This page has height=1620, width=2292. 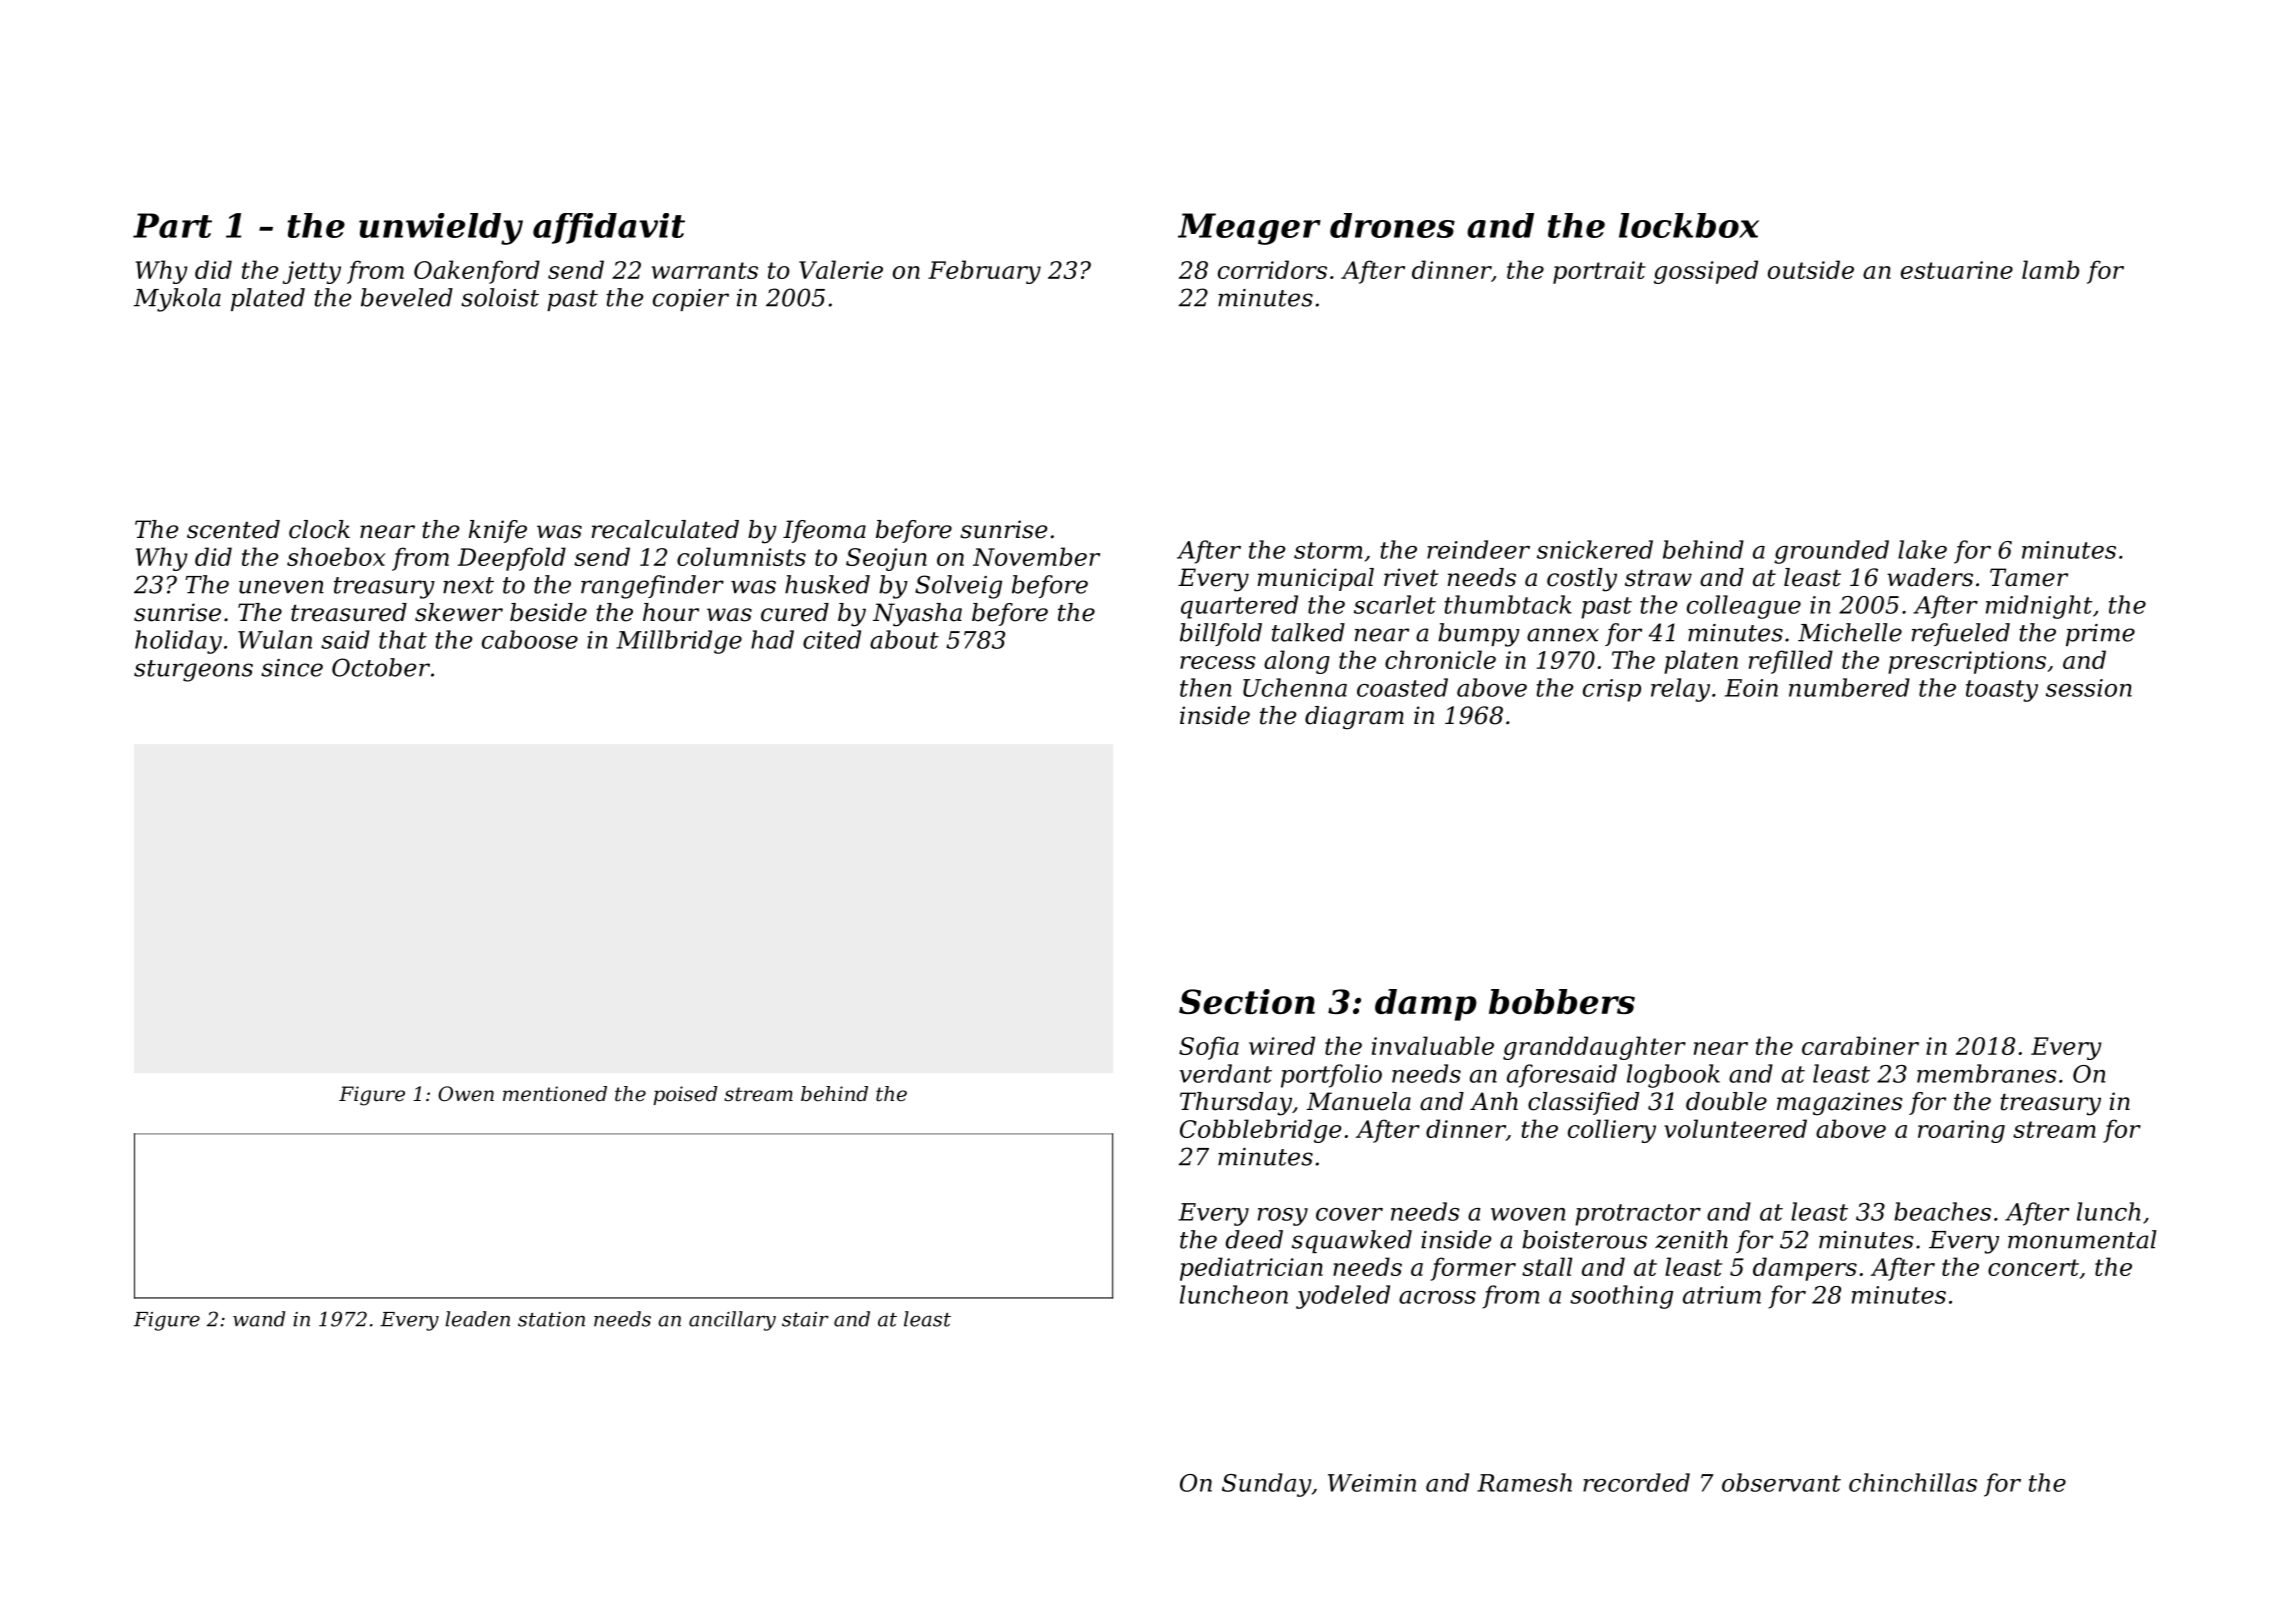 I want to click on mentioned, so click(x=555, y=1094).
